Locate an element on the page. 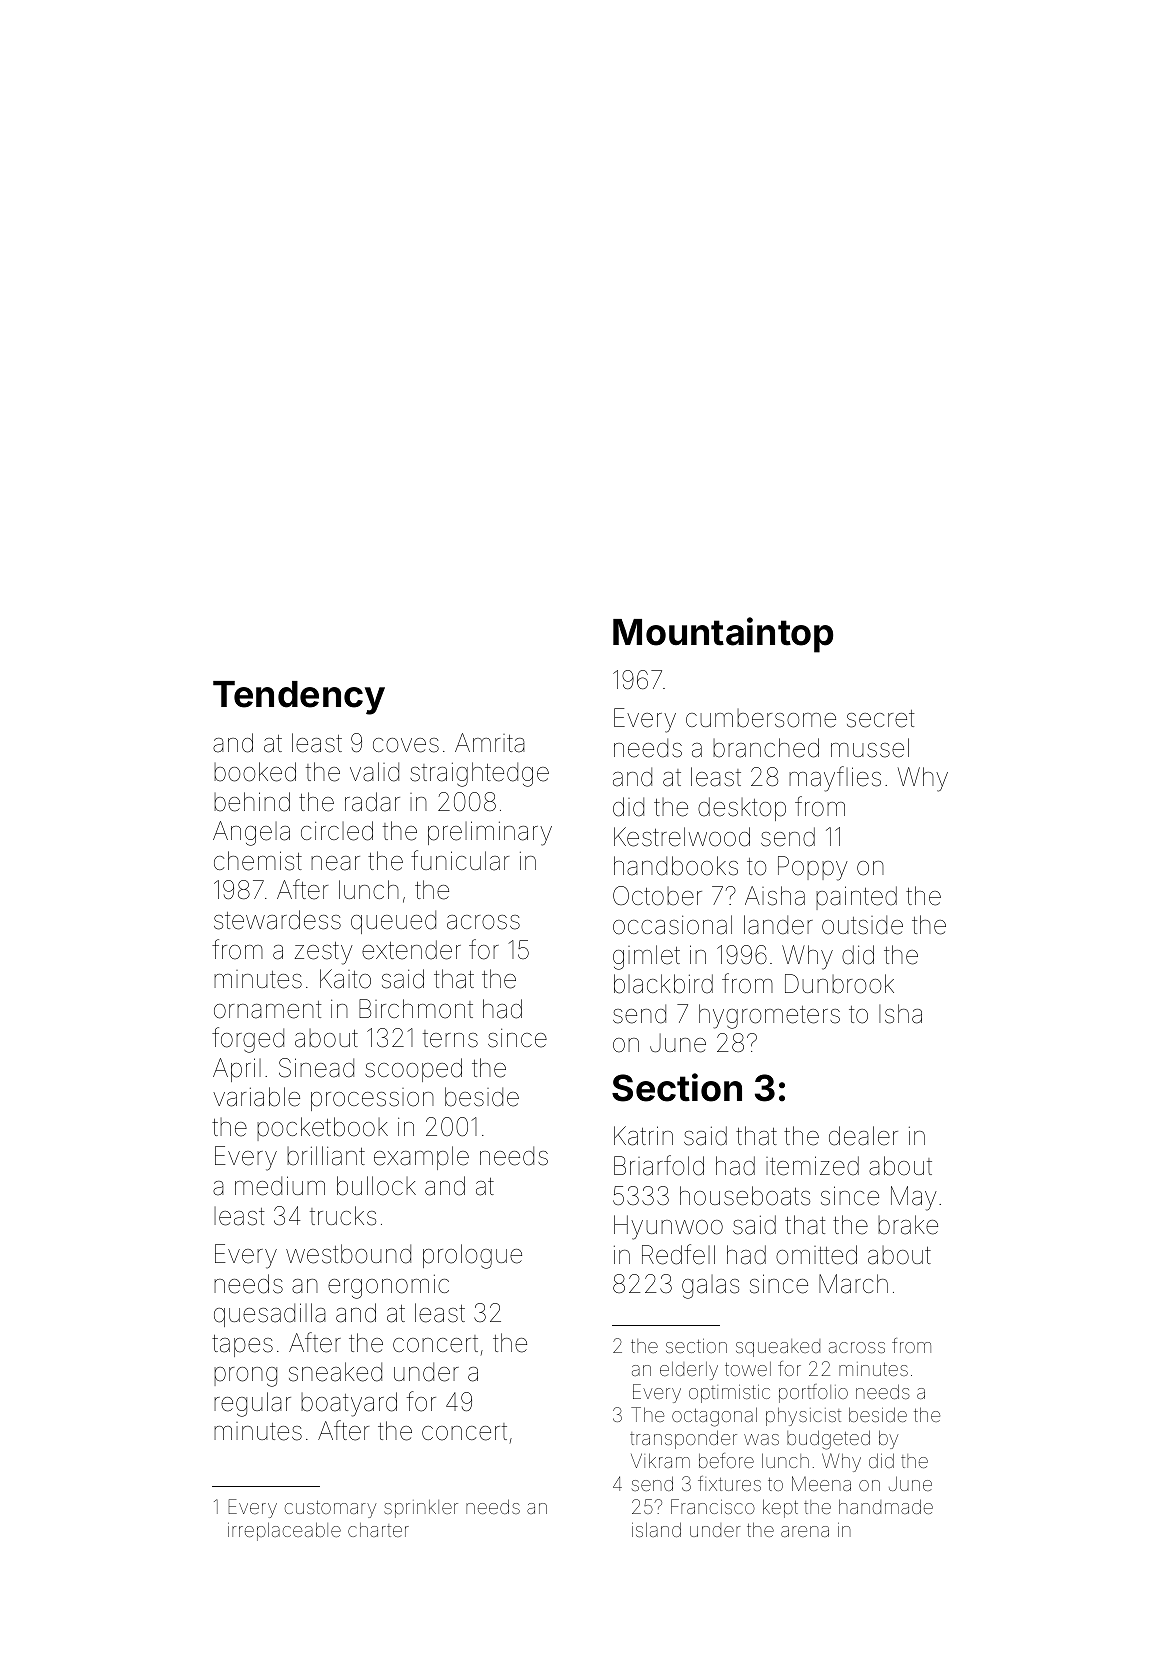 The height and width of the document is (1654, 1165). Sinead is located at coordinates (316, 1068).
